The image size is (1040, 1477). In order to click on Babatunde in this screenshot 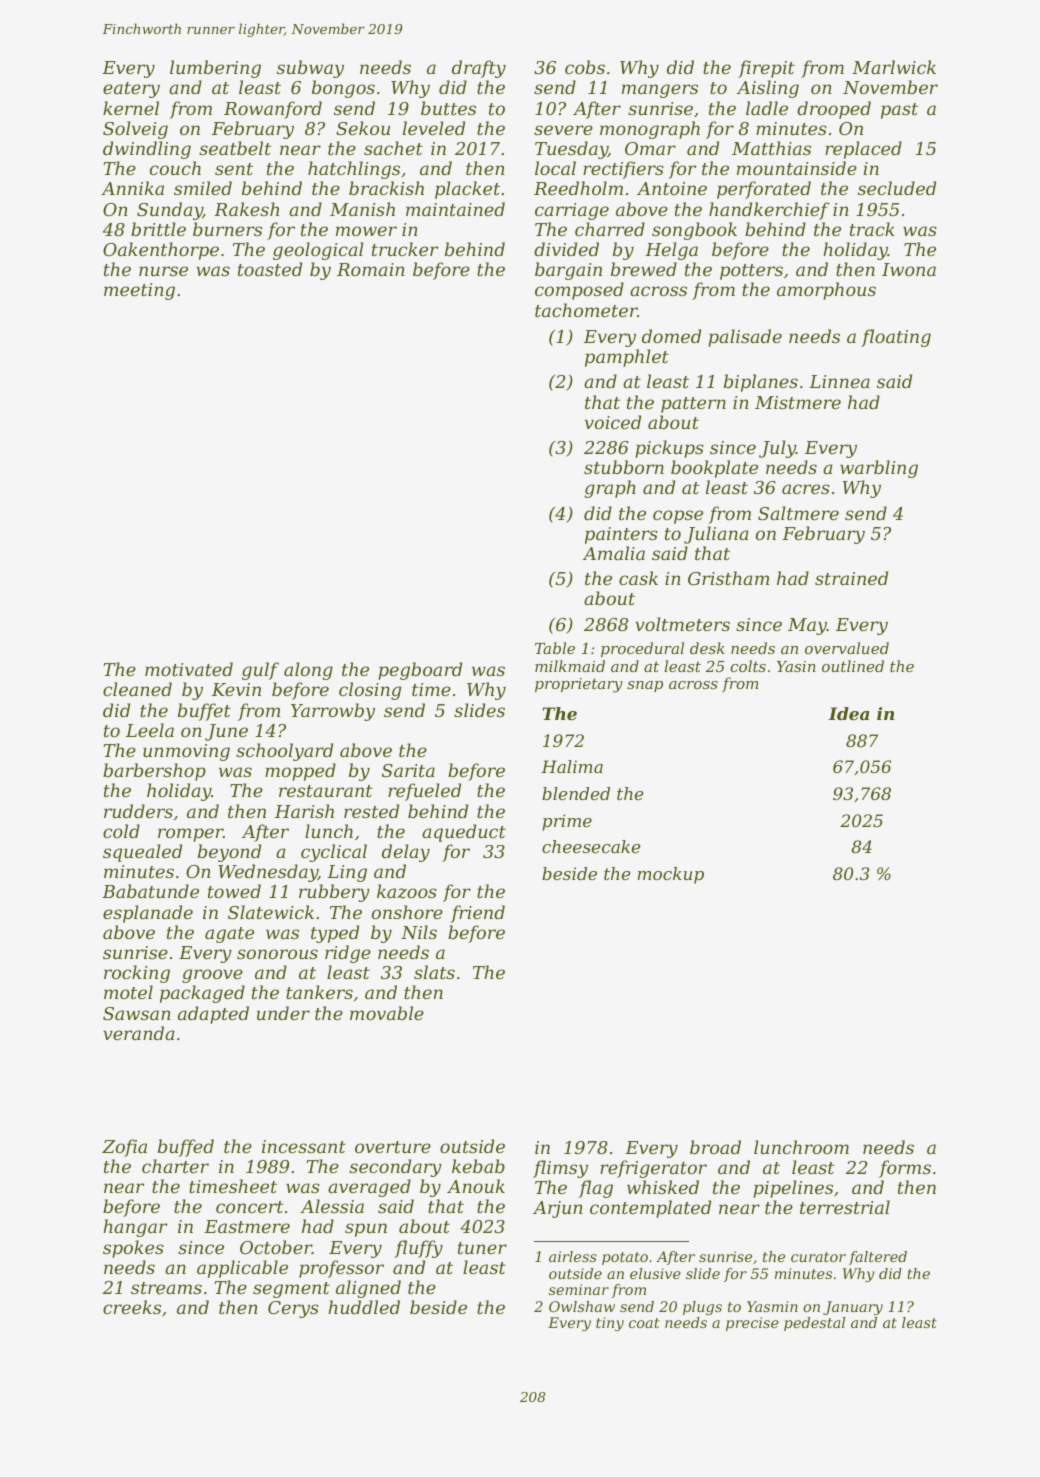, I will do `click(150, 891)`.
